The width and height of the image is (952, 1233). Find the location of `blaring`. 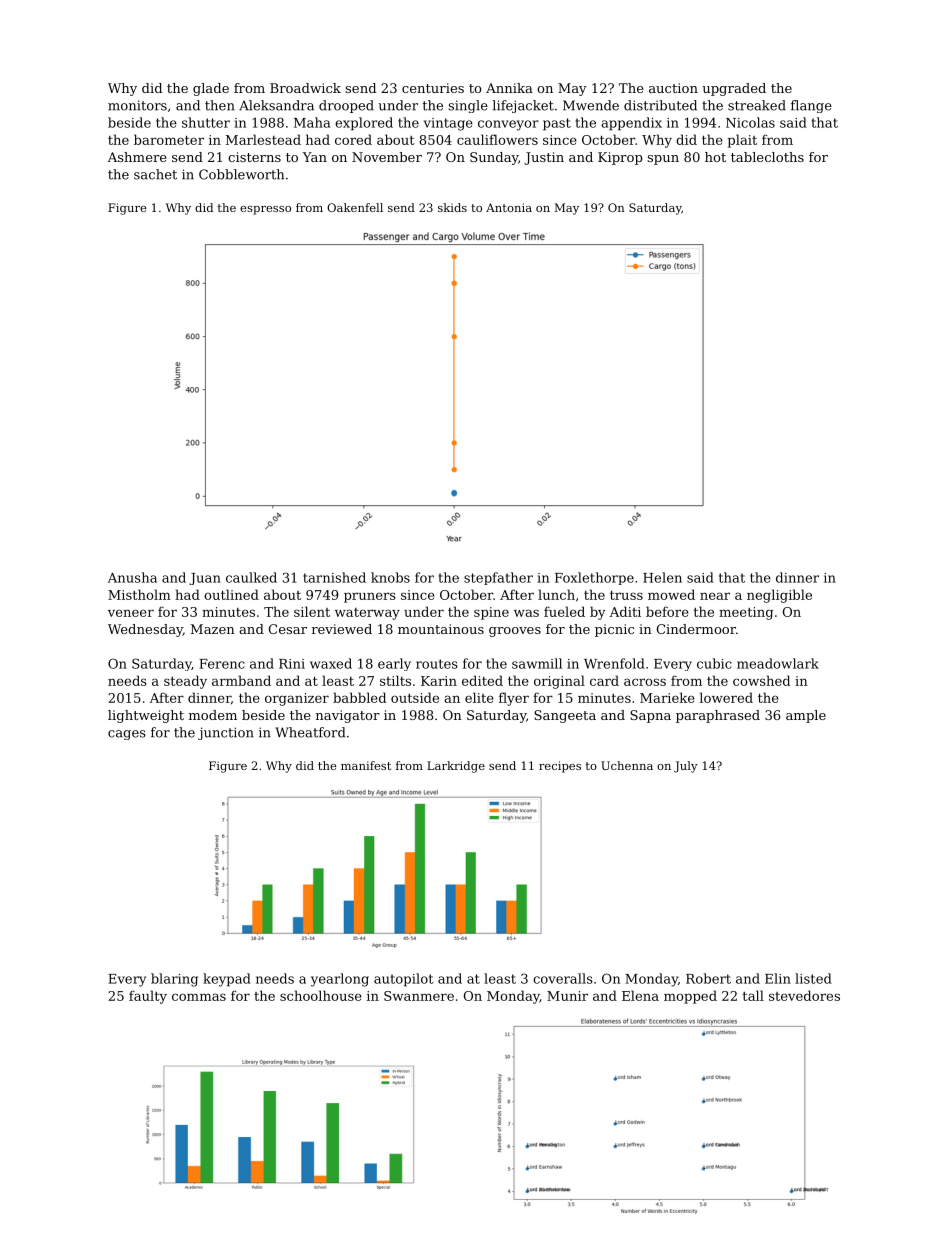

blaring is located at coordinates (174, 980).
